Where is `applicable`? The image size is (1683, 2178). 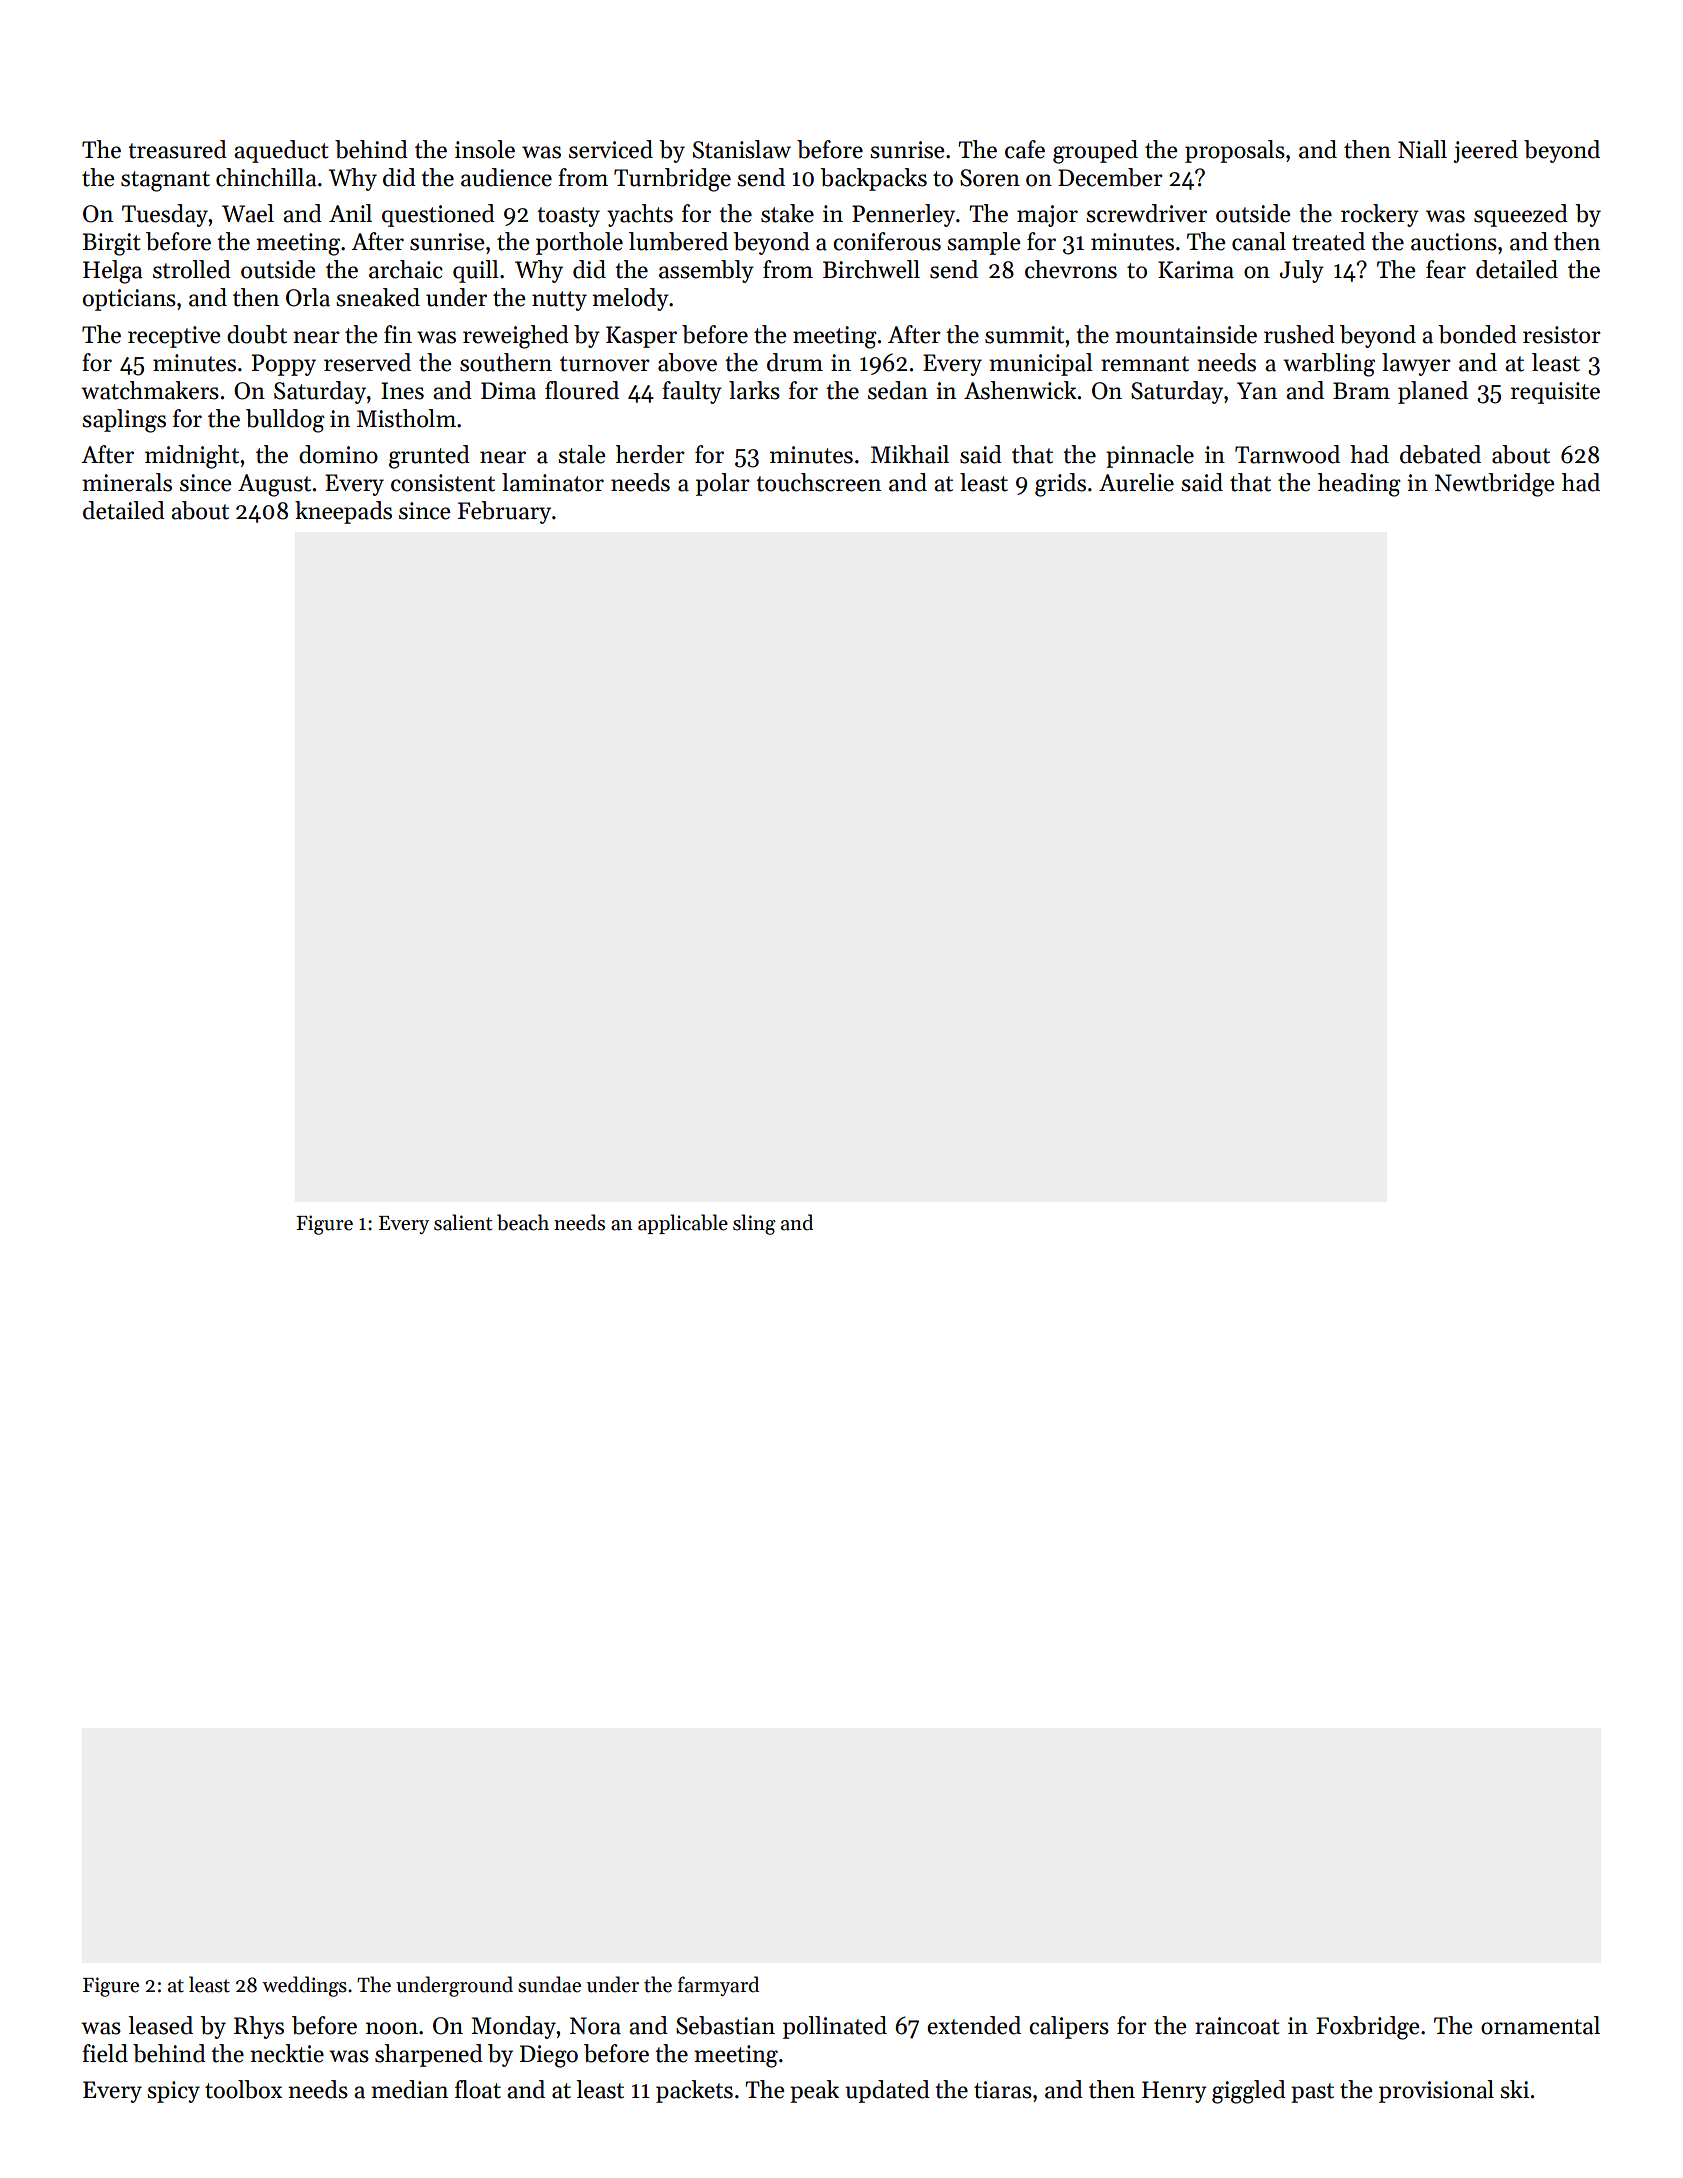 applicable is located at coordinates (683, 1224).
